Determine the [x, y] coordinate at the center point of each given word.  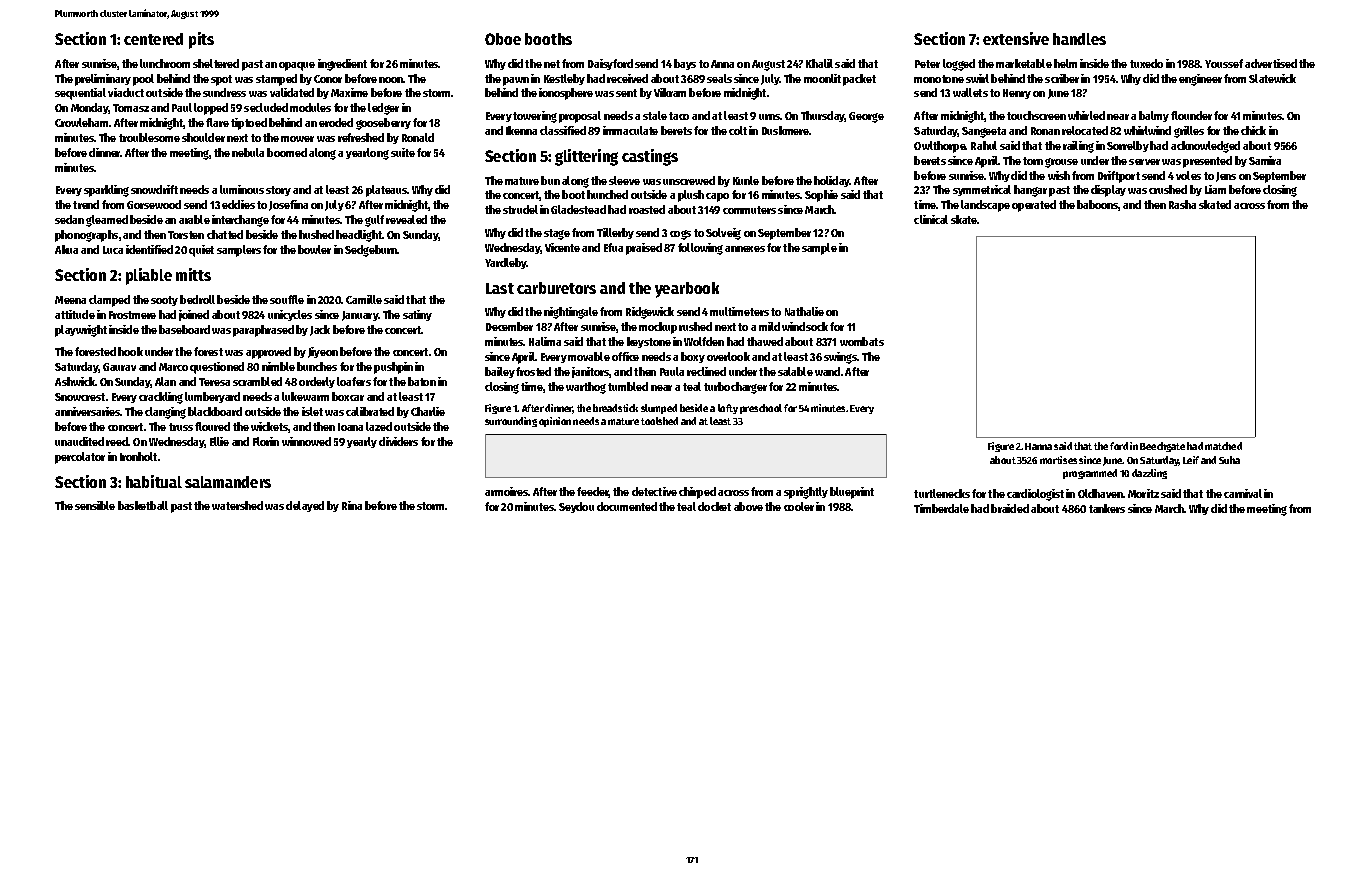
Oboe [503, 39]
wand [827, 371]
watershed [237, 505]
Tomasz [131, 108]
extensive [1016, 38]
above [748, 506]
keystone [649, 342]
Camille [364, 299]
